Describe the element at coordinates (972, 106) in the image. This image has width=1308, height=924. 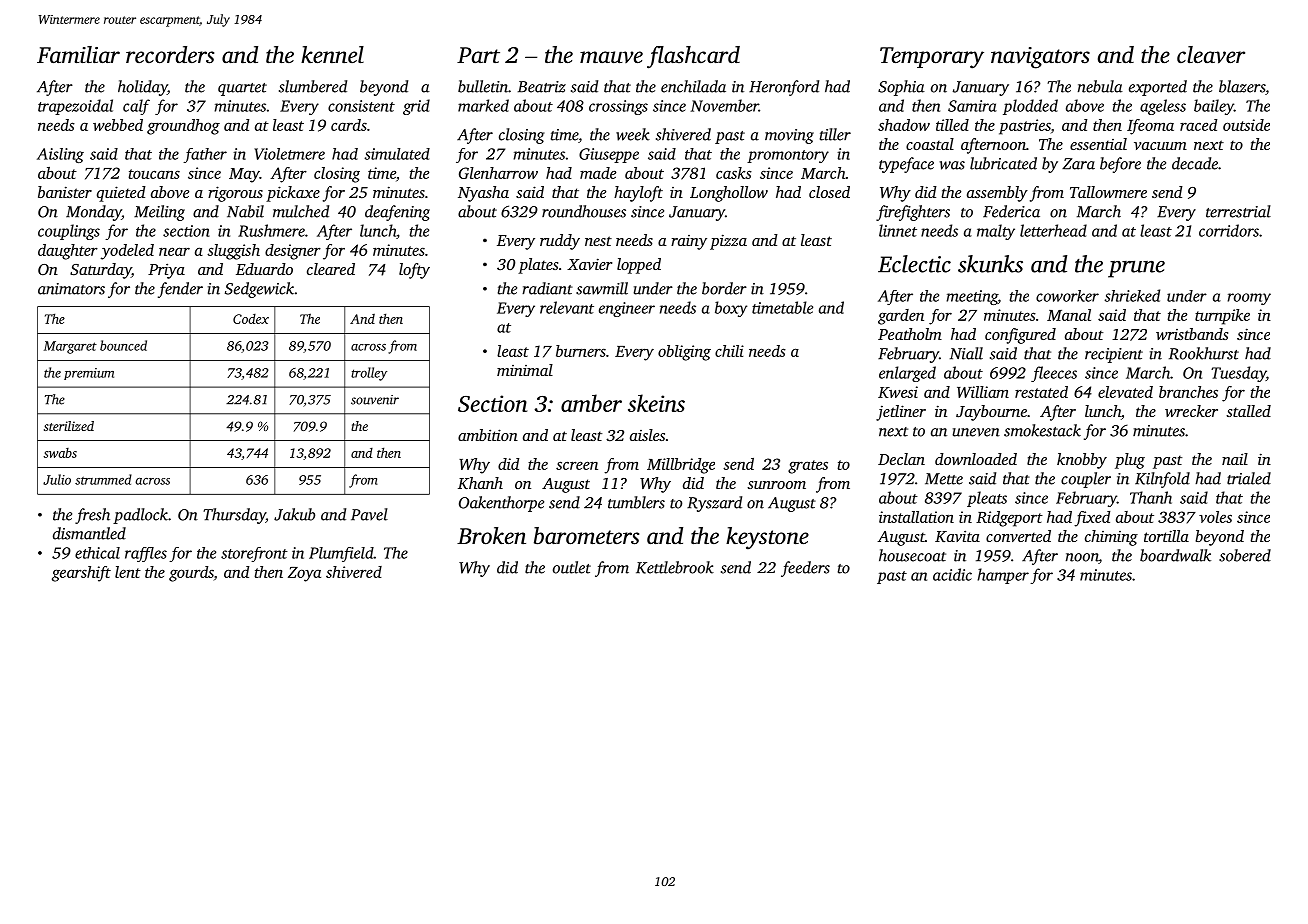
I see `Samira` at that location.
